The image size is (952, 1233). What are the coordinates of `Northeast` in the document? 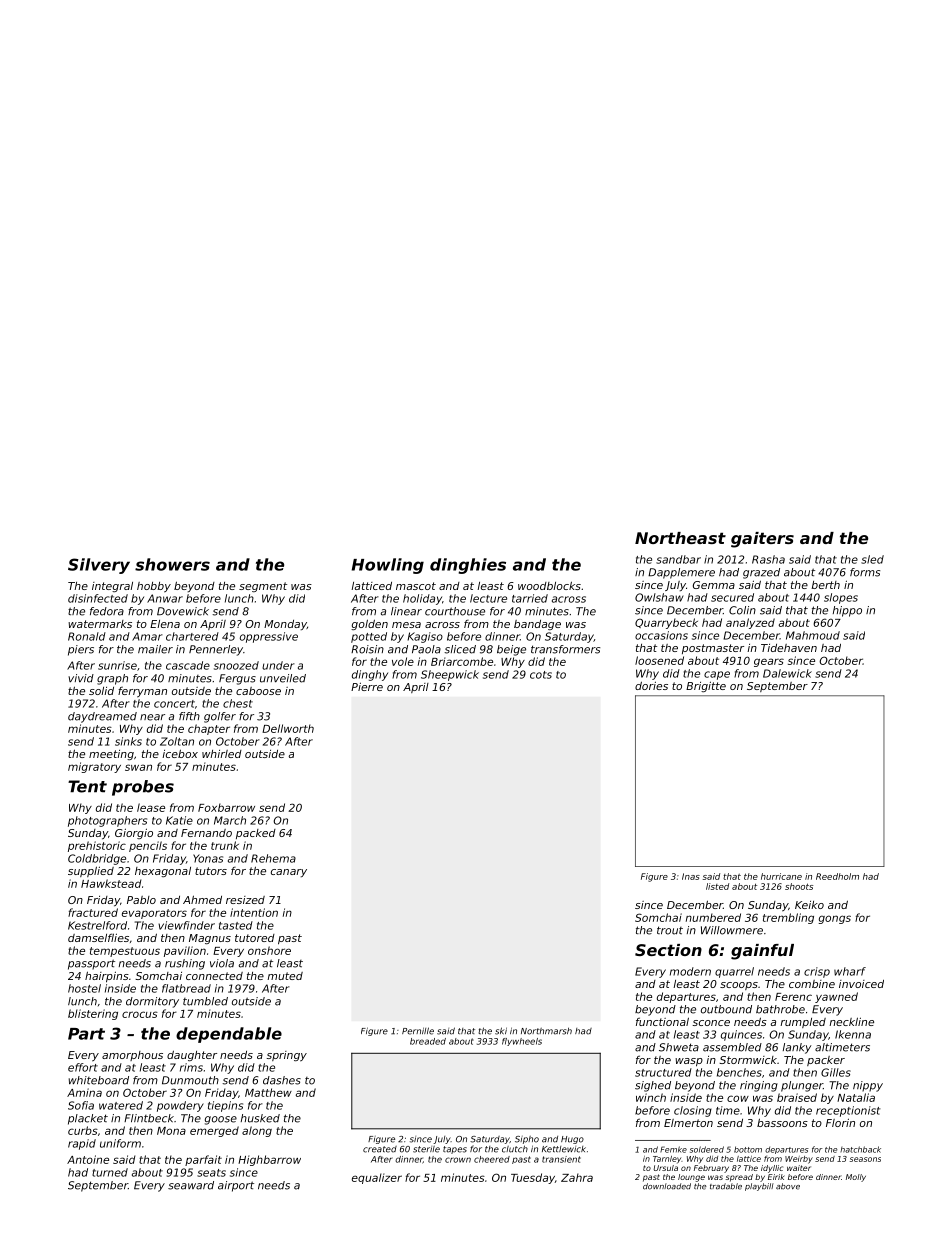 It's located at (680, 538).
